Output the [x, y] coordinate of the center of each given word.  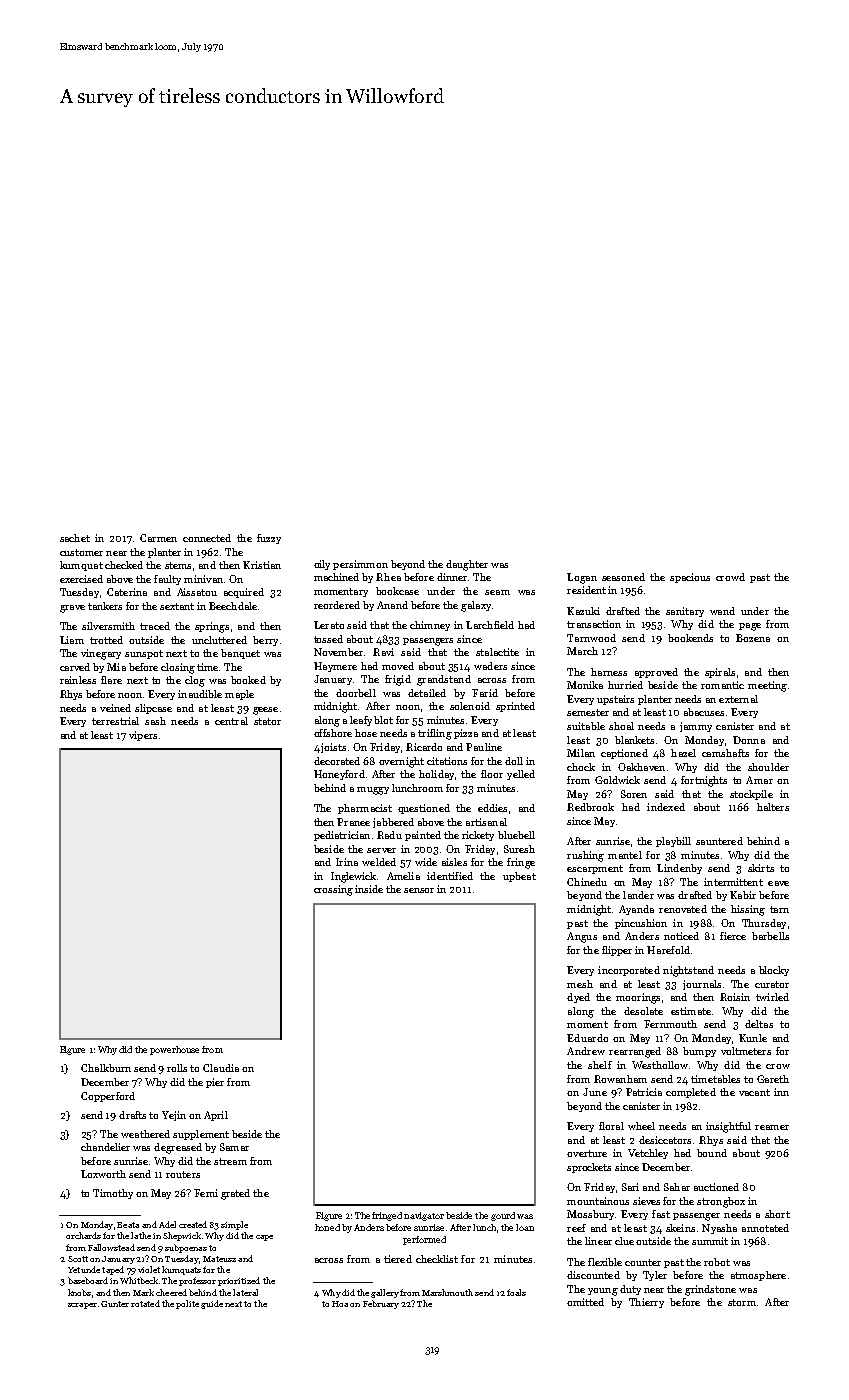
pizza [466, 734]
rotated [145, 1303]
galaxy [476, 606]
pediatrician [342, 836]
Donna [749, 740]
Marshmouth [447, 1292]
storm [742, 1302]
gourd [503, 1216]
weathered [145, 1134]
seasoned [623, 577]
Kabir [743, 895]
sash [155, 721]
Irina [347, 862]
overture [587, 1153]
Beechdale [233, 606]
